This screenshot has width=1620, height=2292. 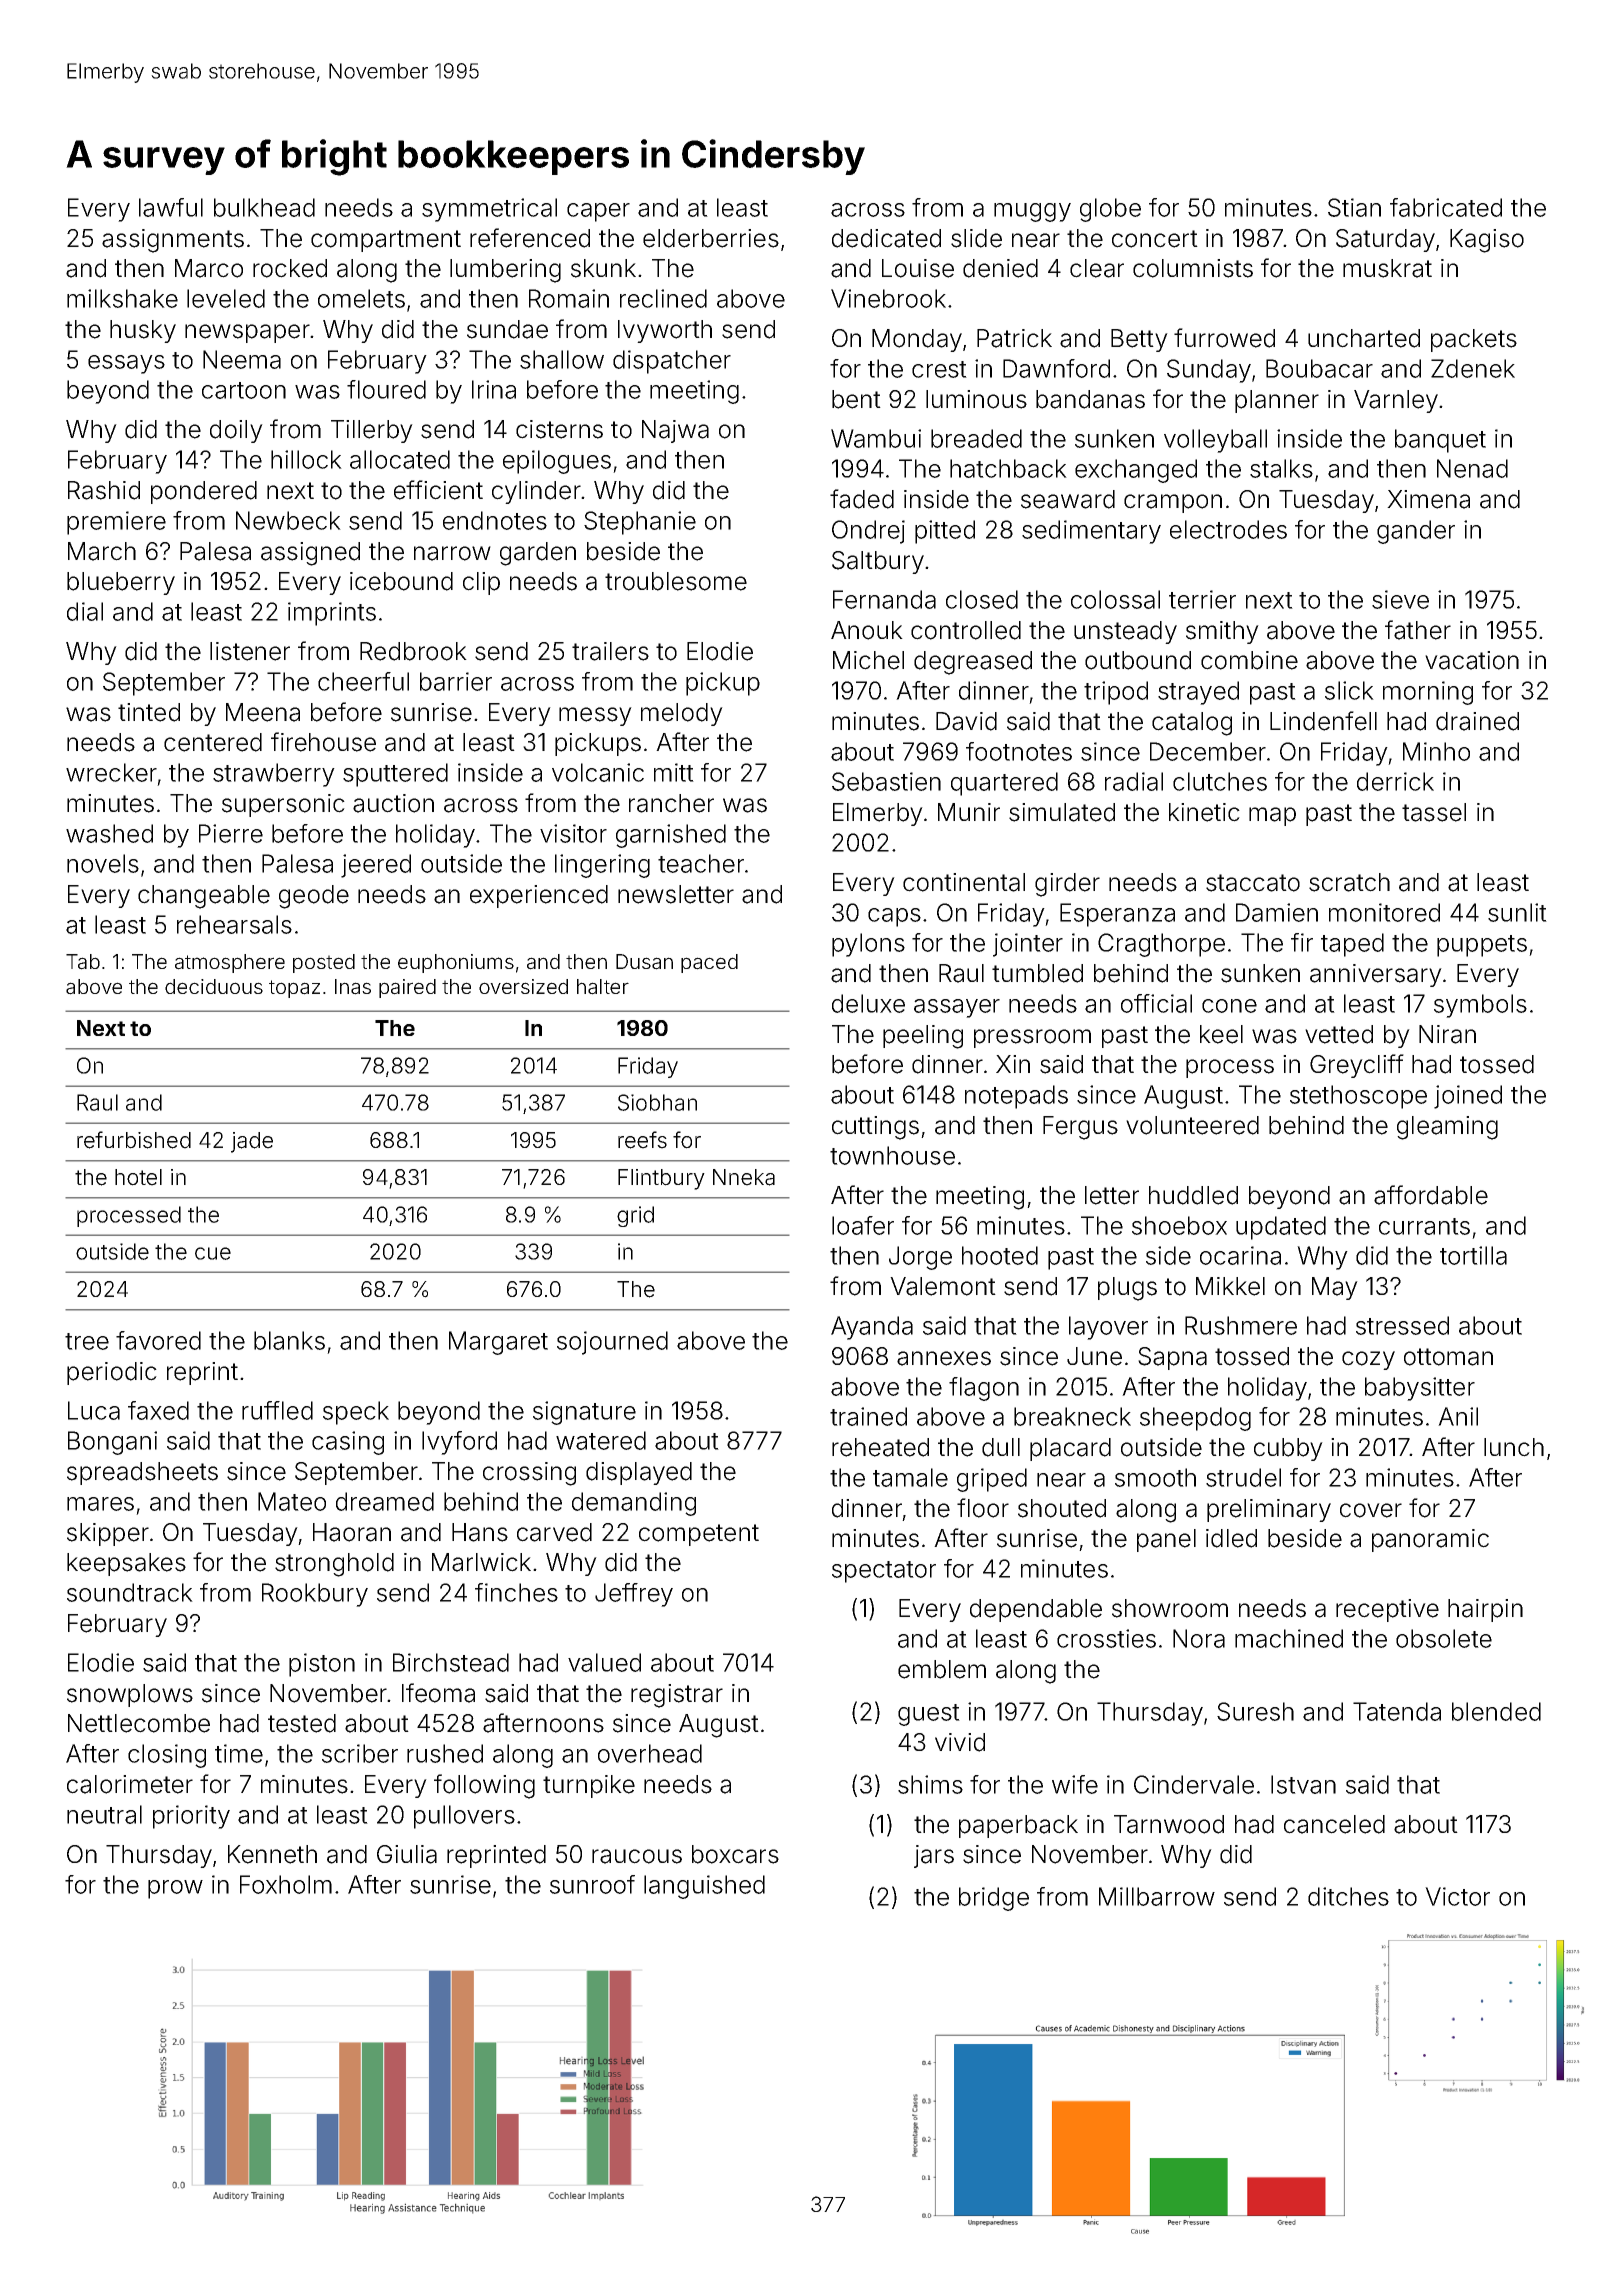 I want to click on rancher, so click(x=671, y=803).
